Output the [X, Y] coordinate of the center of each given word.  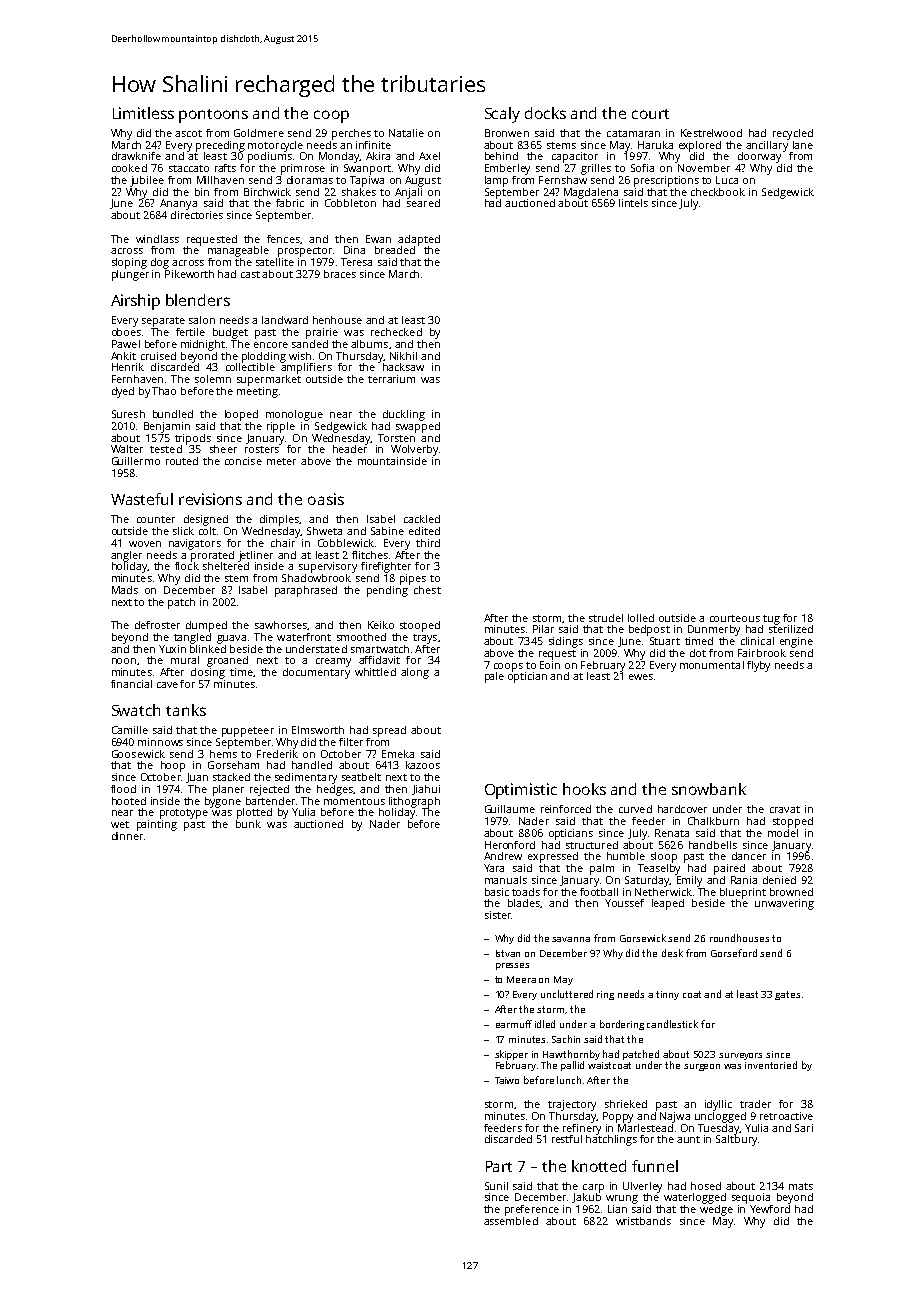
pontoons [213, 116]
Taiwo [507, 1080]
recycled [793, 134]
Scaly [502, 115]
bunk [248, 824]
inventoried [771, 1065]
